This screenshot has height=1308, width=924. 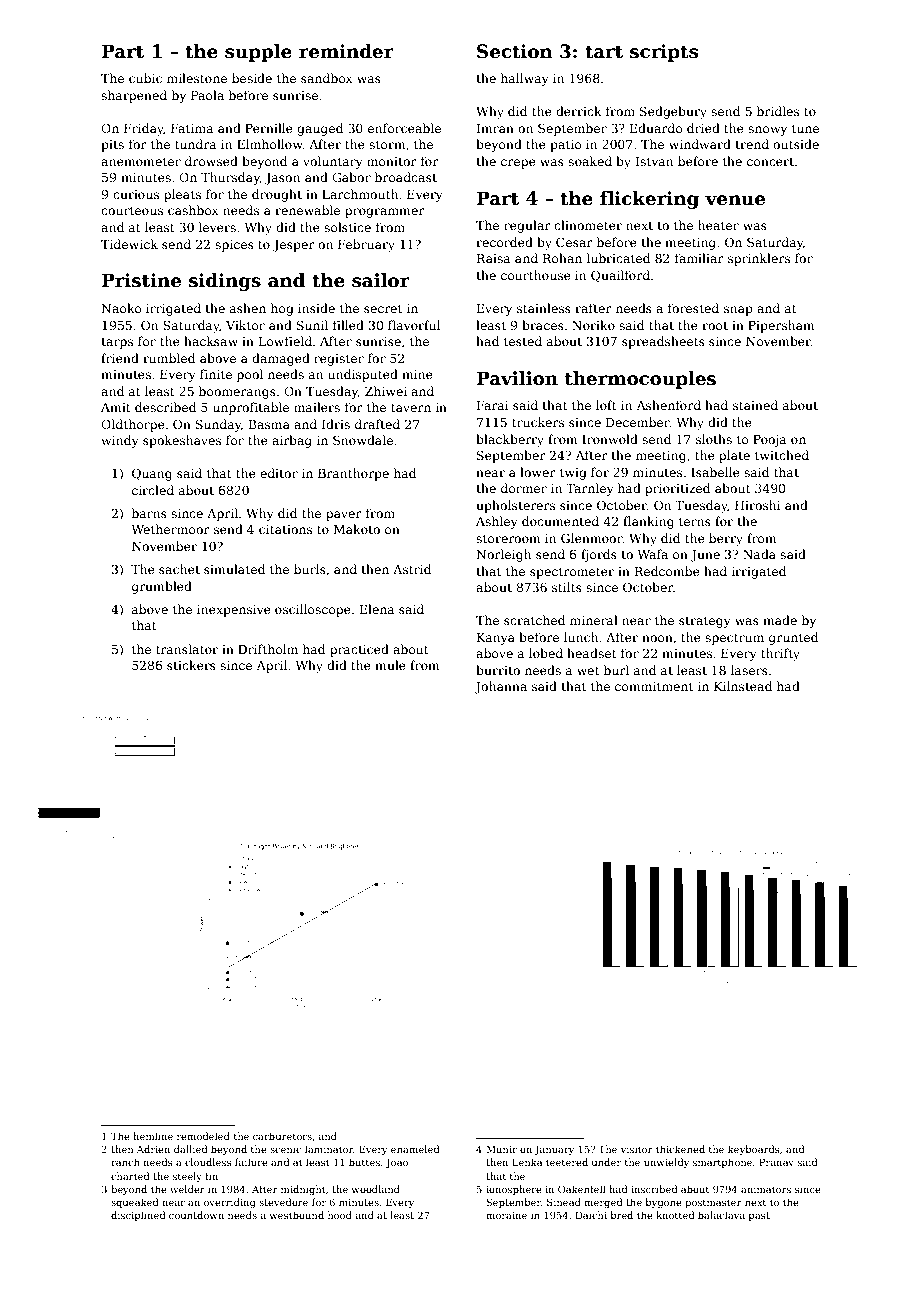 What do you see at coordinates (187, 1189) in the screenshot?
I see `welder` at bounding box center [187, 1189].
